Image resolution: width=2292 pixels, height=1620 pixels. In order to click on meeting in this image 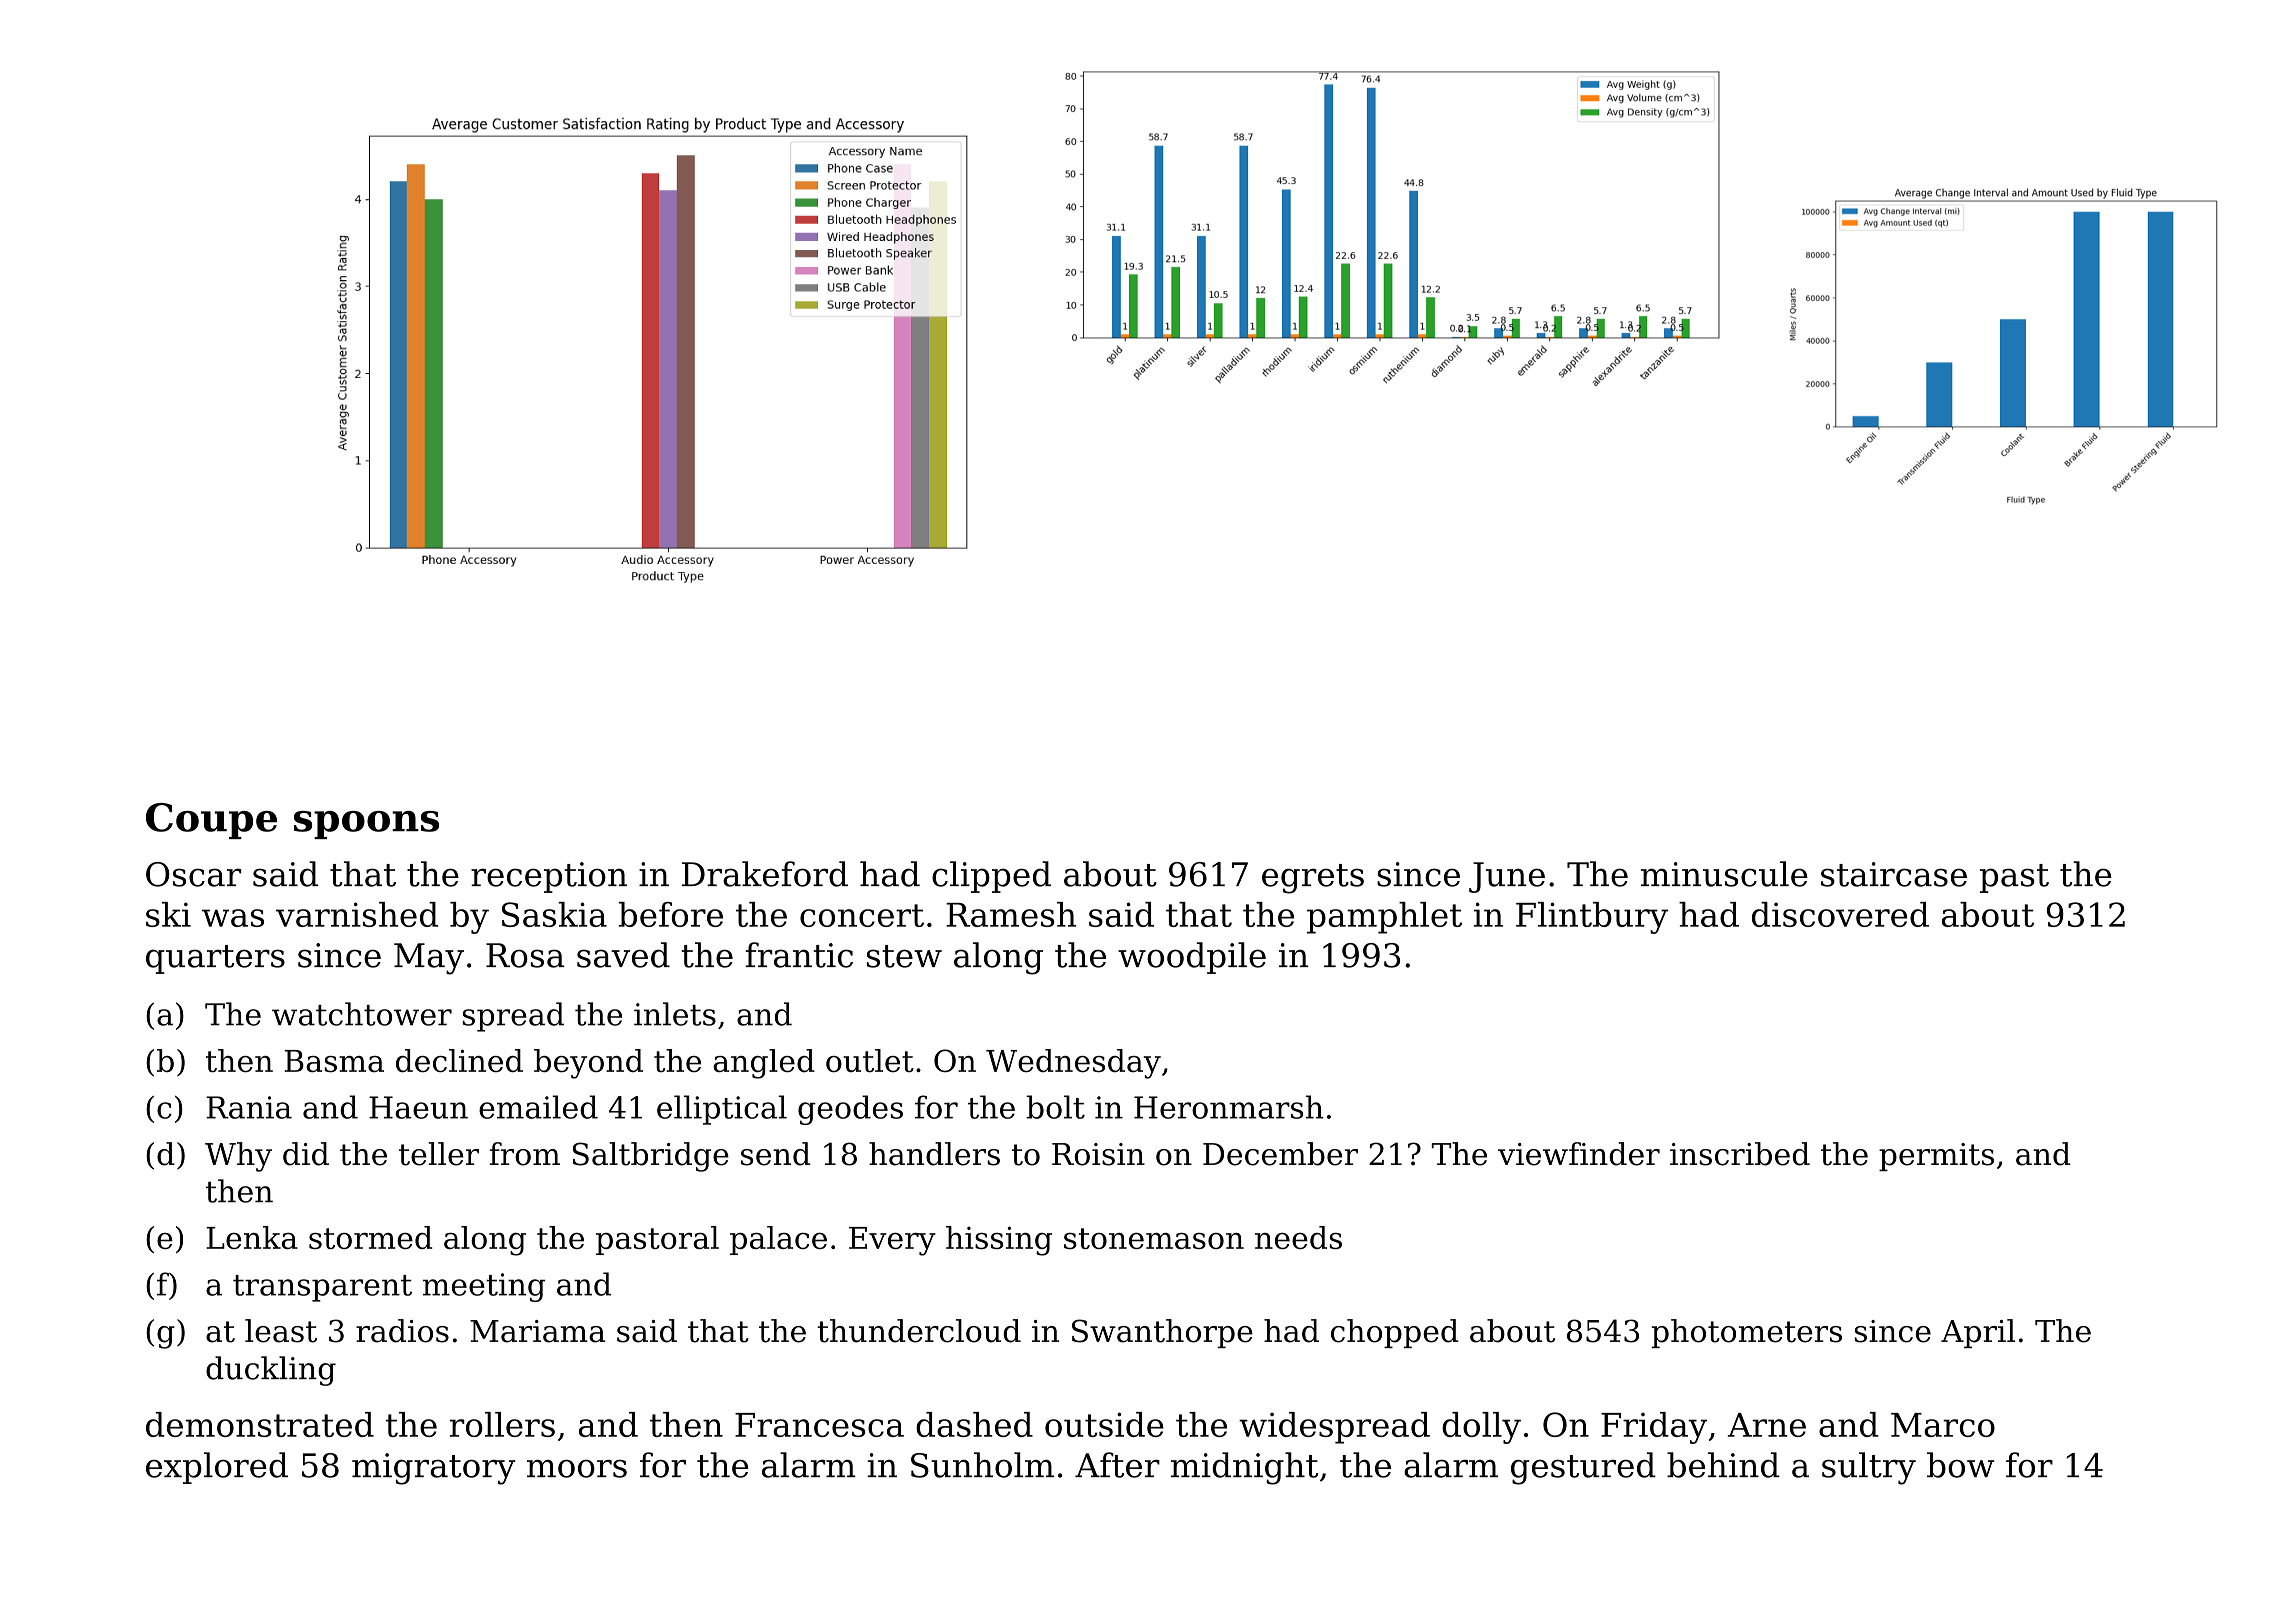, I will do `click(484, 1287)`.
